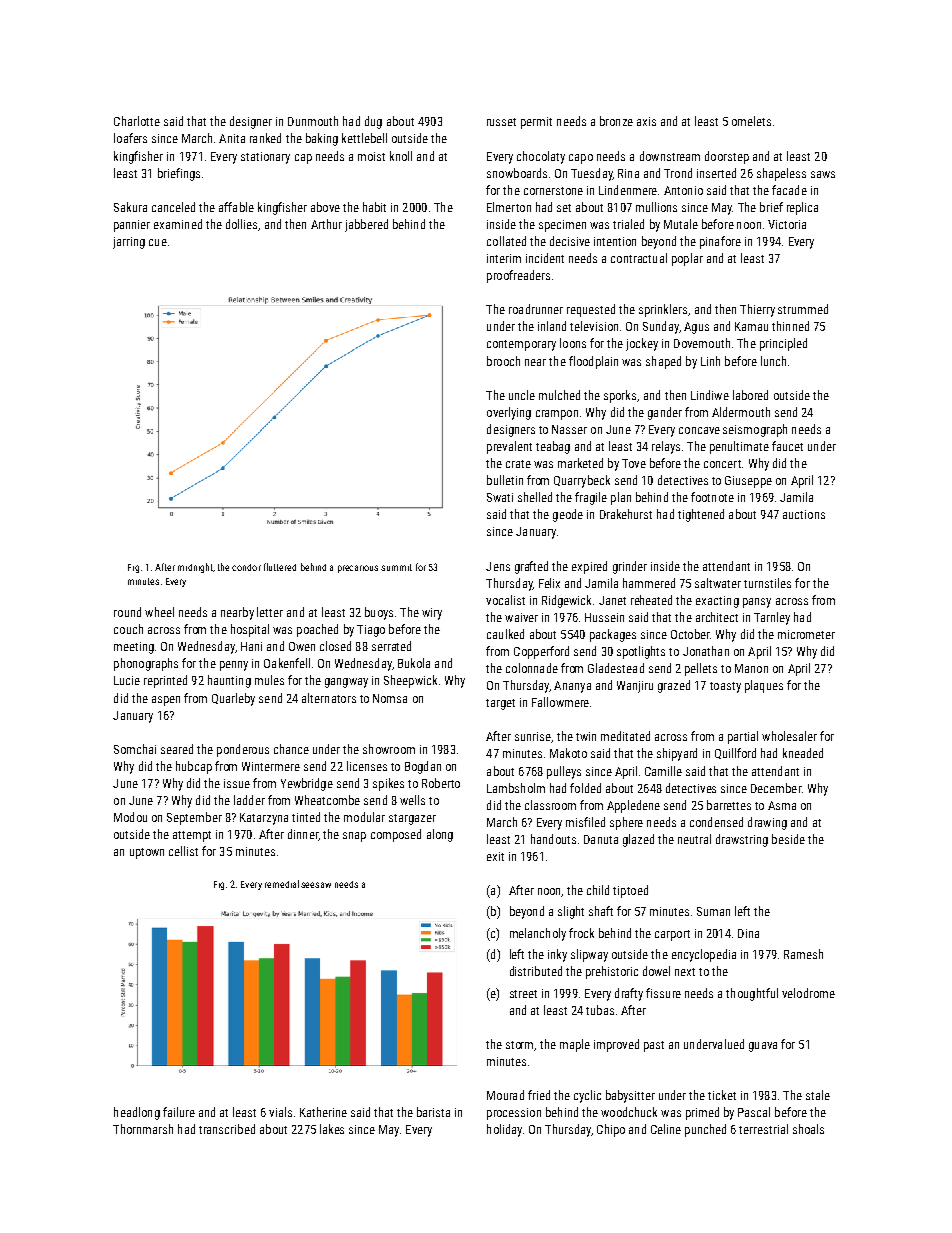 The image size is (952, 1233). What do you see at coordinates (789, 190) in the screenshot?
I see `facade` at bounding box center [789, 190].
